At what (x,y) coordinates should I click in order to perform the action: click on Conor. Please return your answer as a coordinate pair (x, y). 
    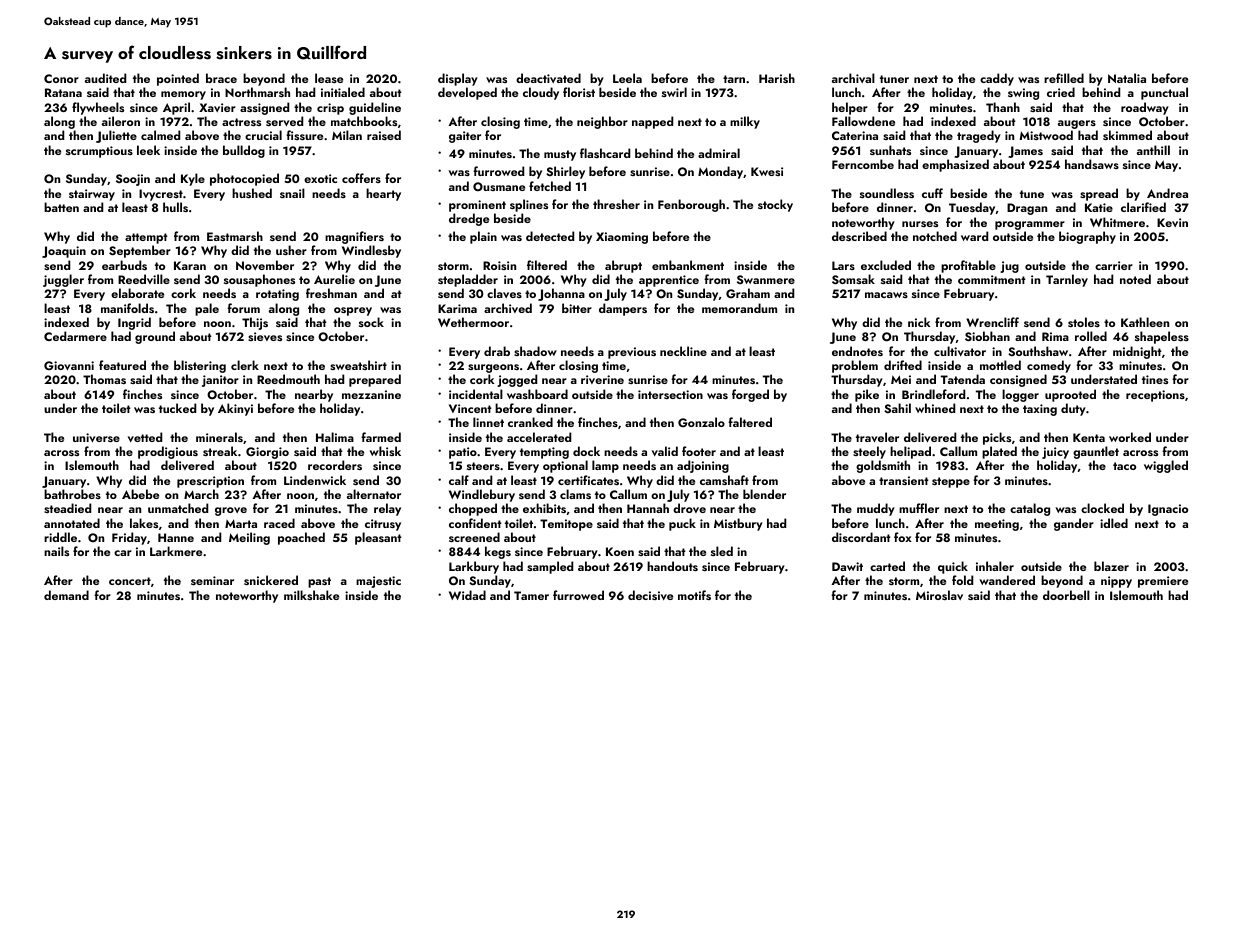
    Looking at the image, I should click on (61, 78).
